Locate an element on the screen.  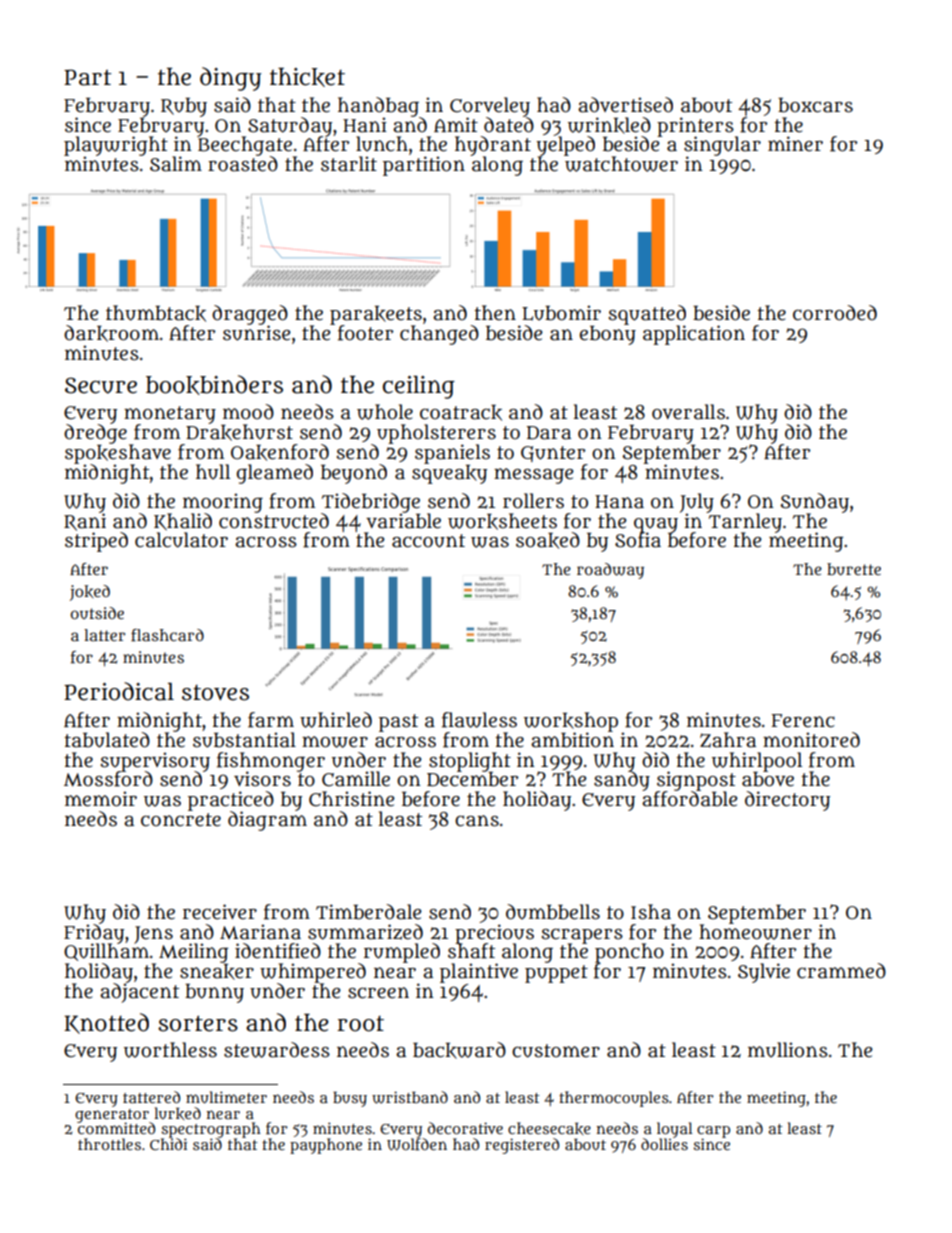
hull is located at coordinates (213, 472).
